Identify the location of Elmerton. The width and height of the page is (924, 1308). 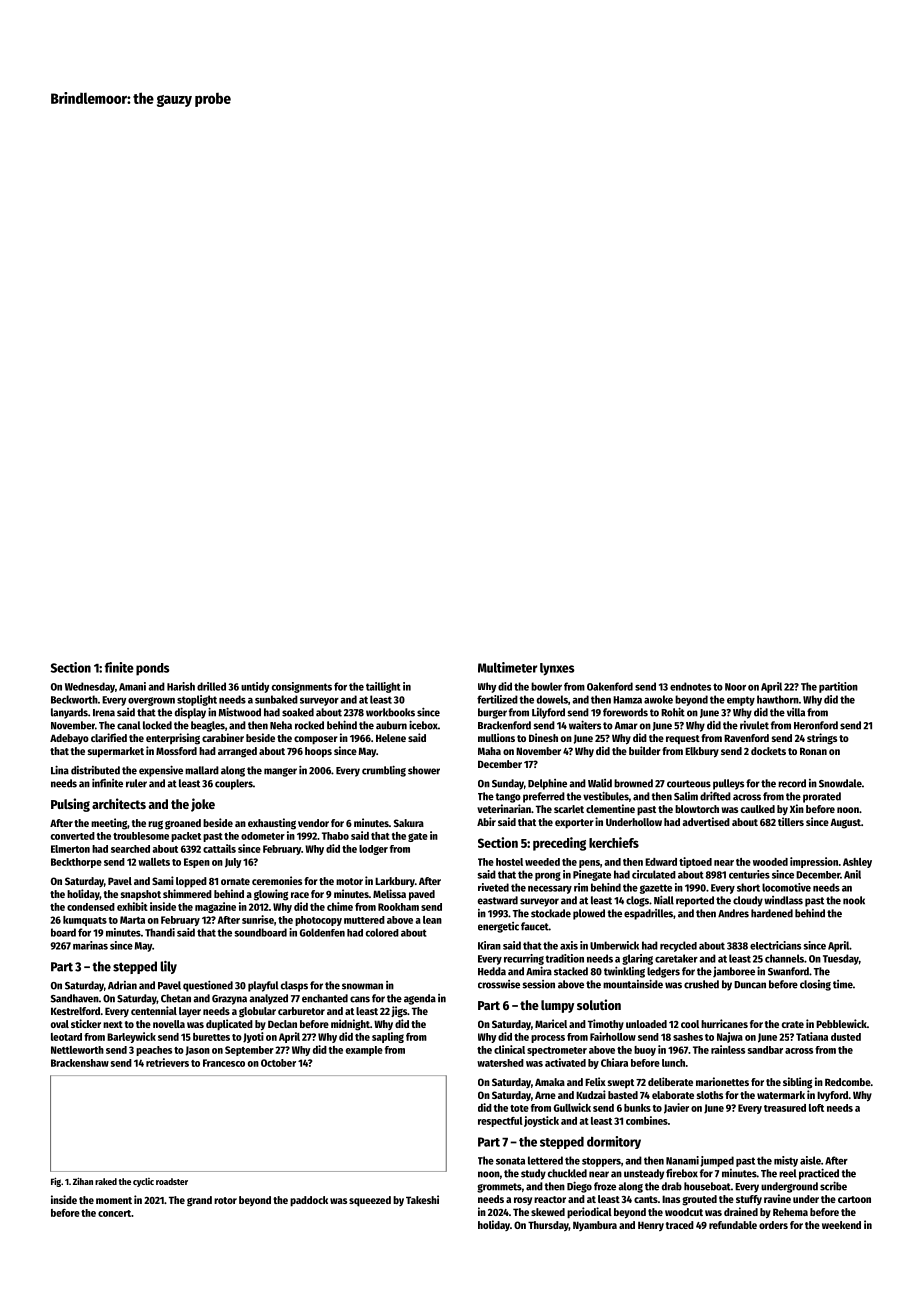
(70, 849).
